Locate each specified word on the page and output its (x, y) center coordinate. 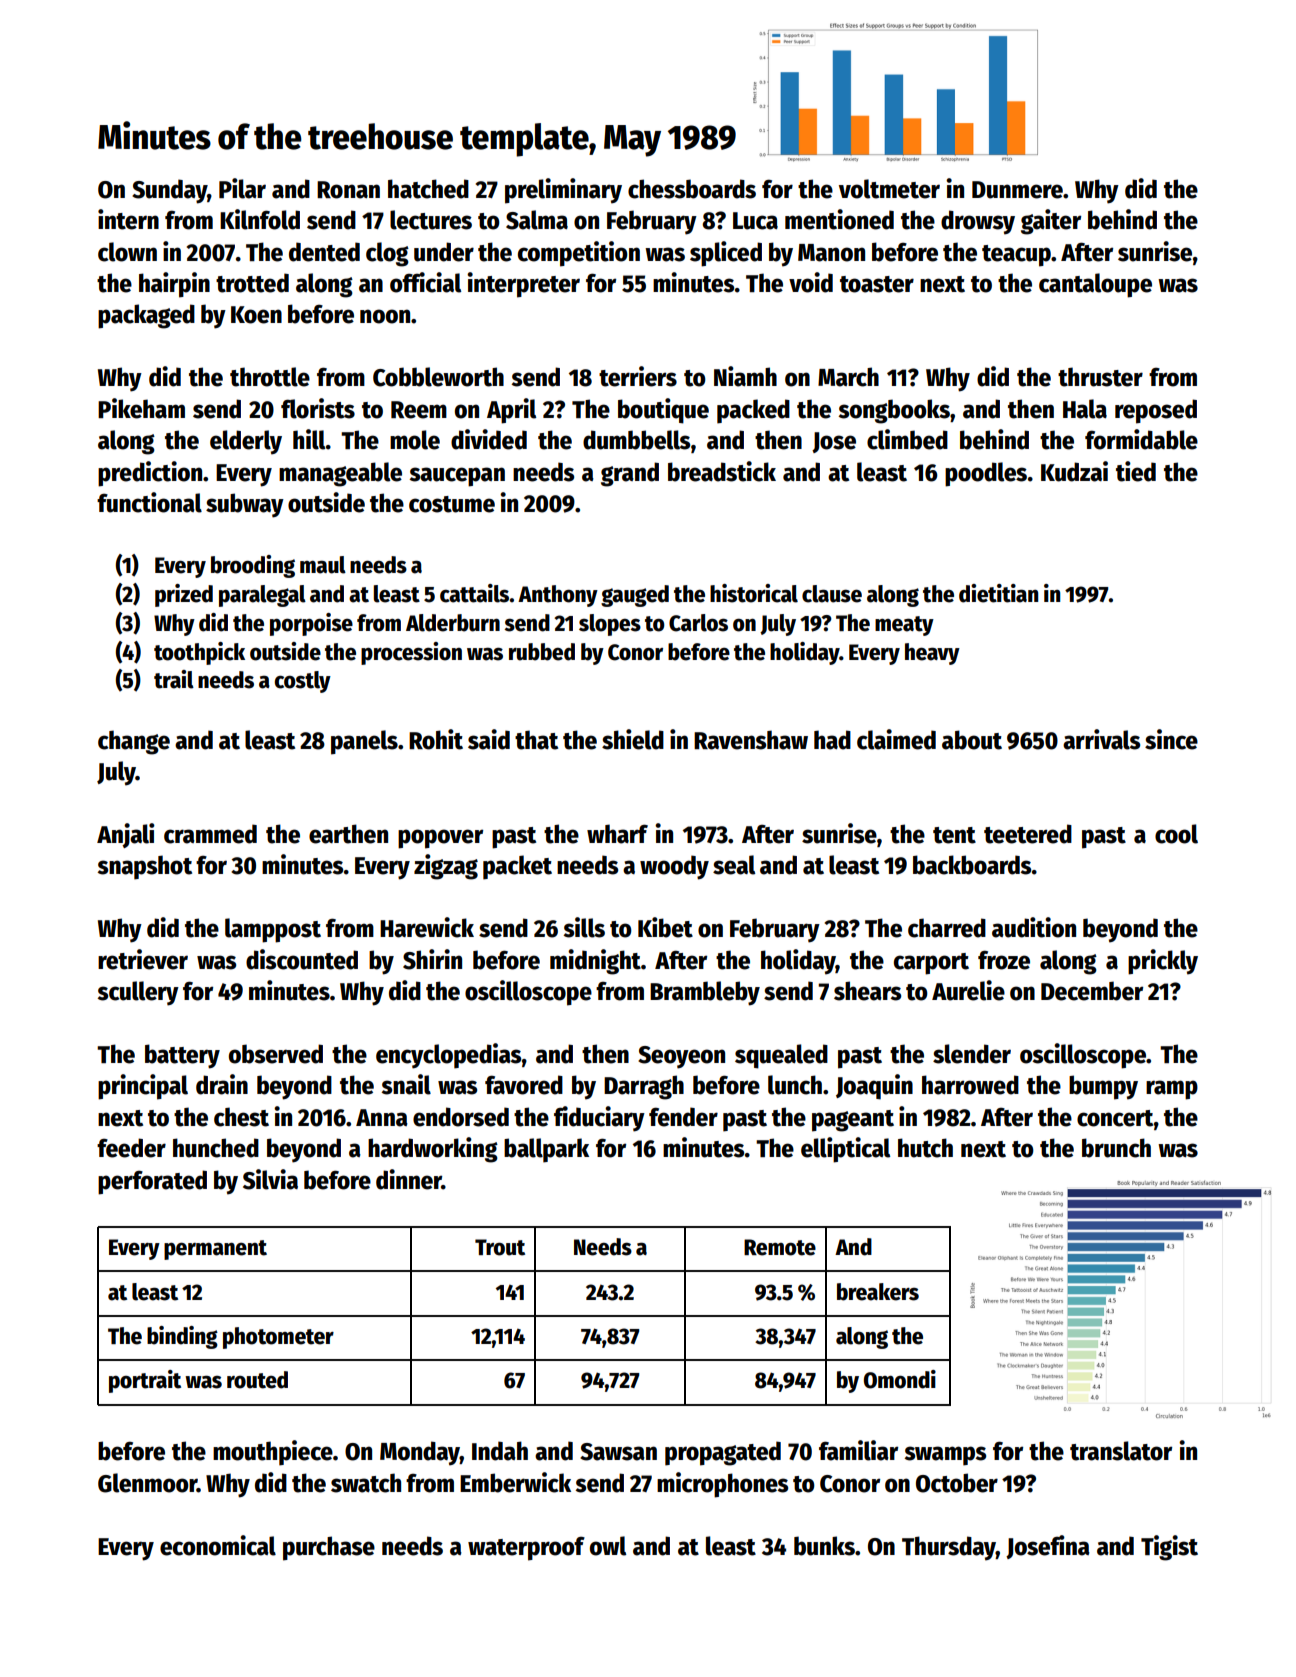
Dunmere (1017, 190)
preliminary (563, 191)
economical (218, 1545)
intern (128, 219)
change (134, 742)
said (489, 739)
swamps (945, 1456)
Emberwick (515, 1482)
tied (1136, 471)
